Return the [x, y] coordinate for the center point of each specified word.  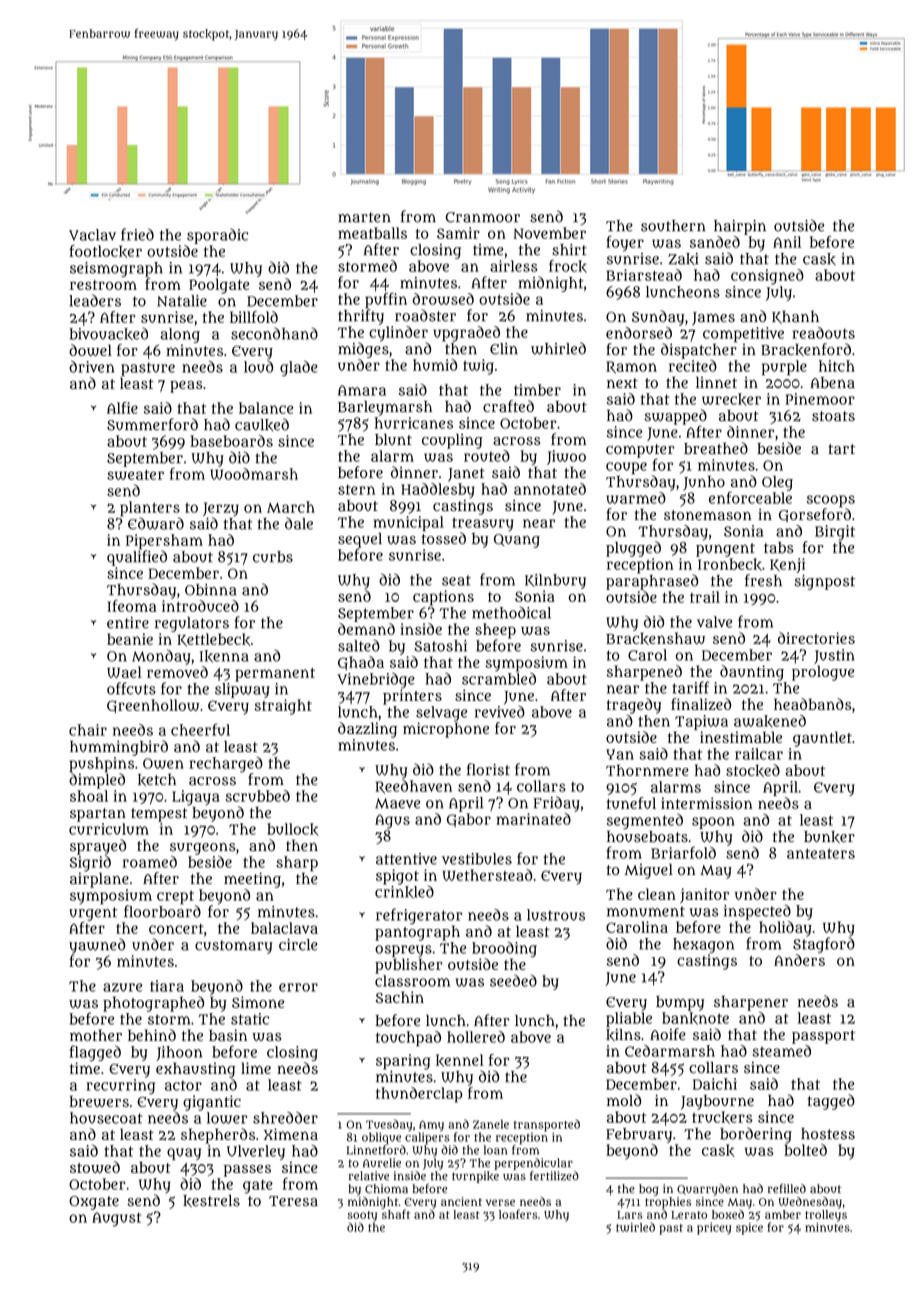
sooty [362, 1216]
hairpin [740, 227]
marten [364, 217]
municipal [408, 523]
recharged [226, 765]
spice [749, 1229]
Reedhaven [413, 787]
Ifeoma [132, 606]
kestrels [211, 1201]
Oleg [777, 483]
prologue [823, 673]
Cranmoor [483, 217]
